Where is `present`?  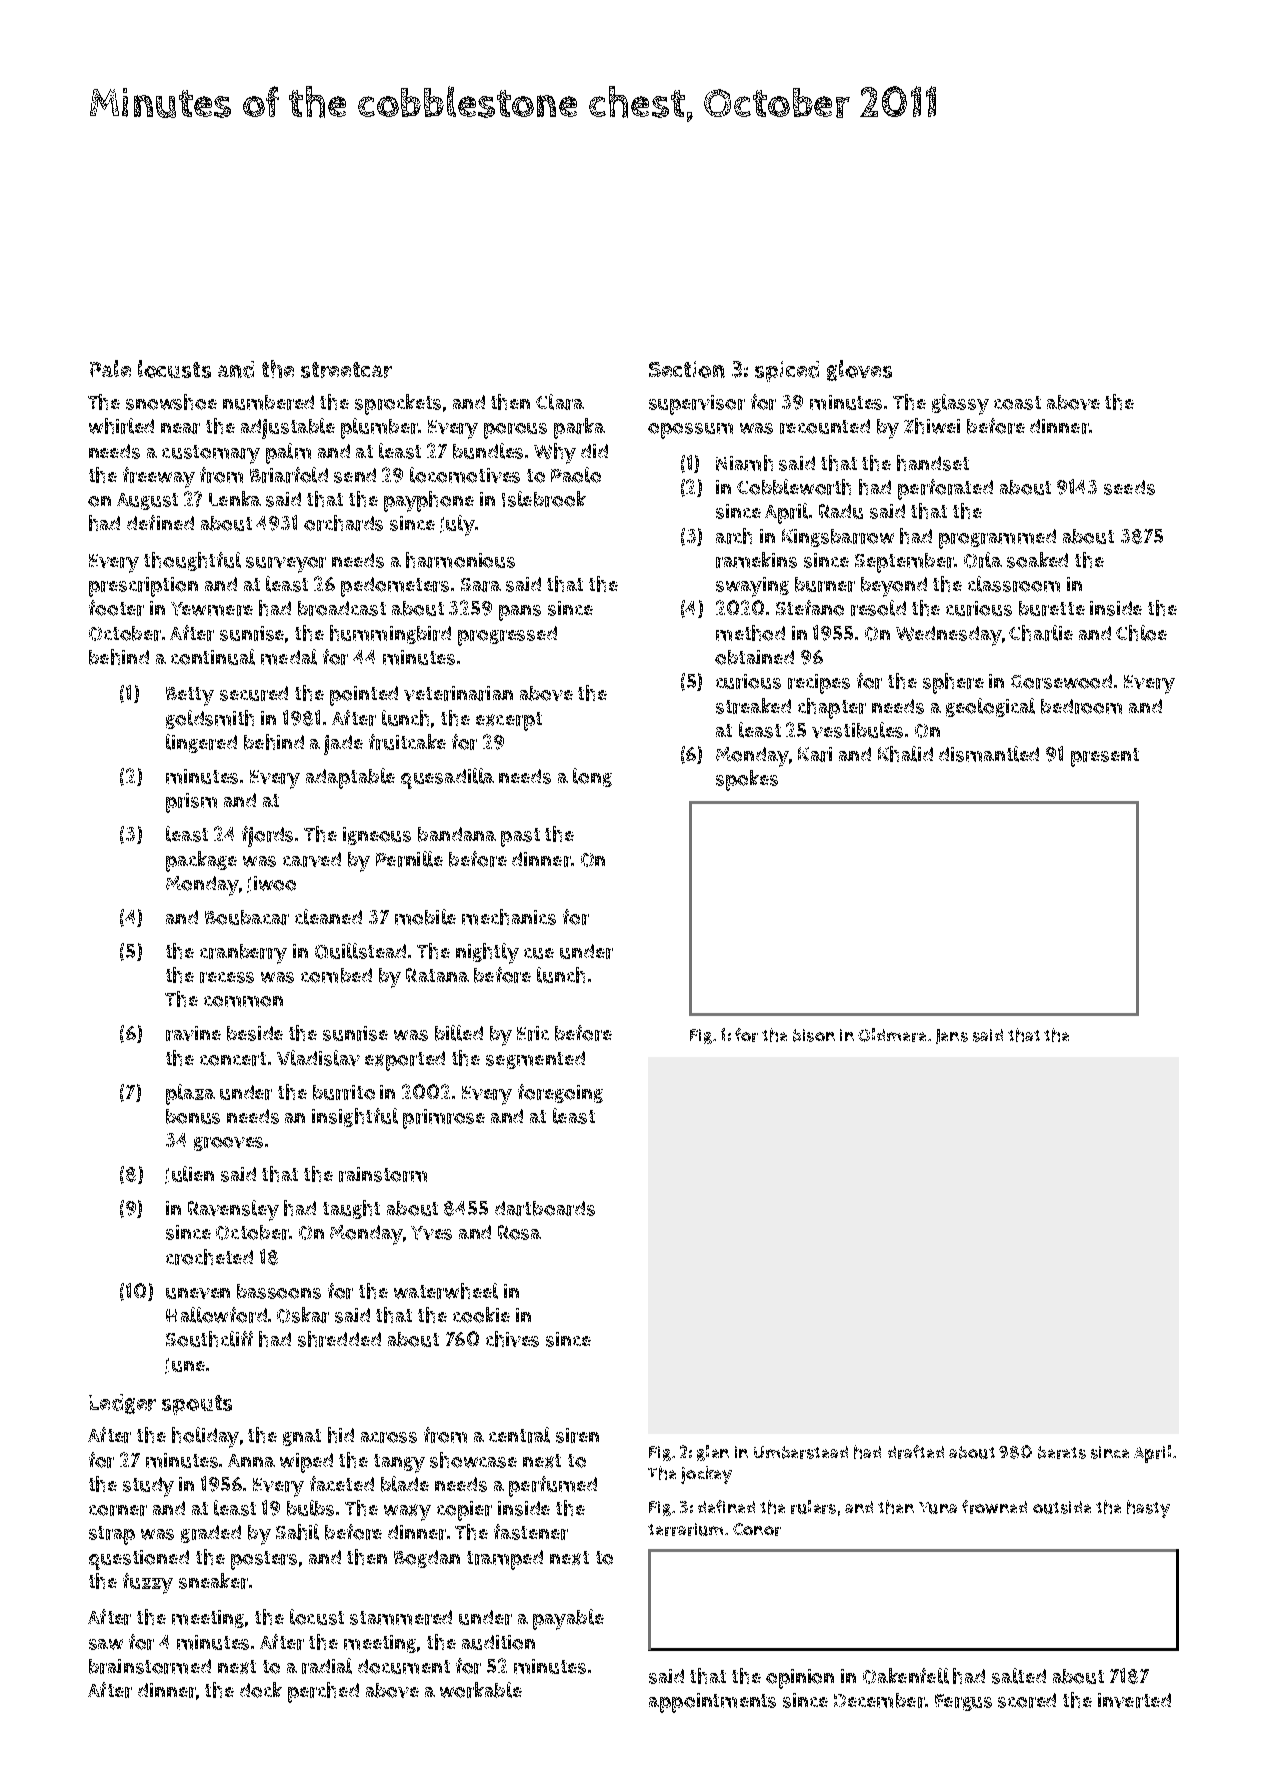
present is located at coordinates (1105, 757).
